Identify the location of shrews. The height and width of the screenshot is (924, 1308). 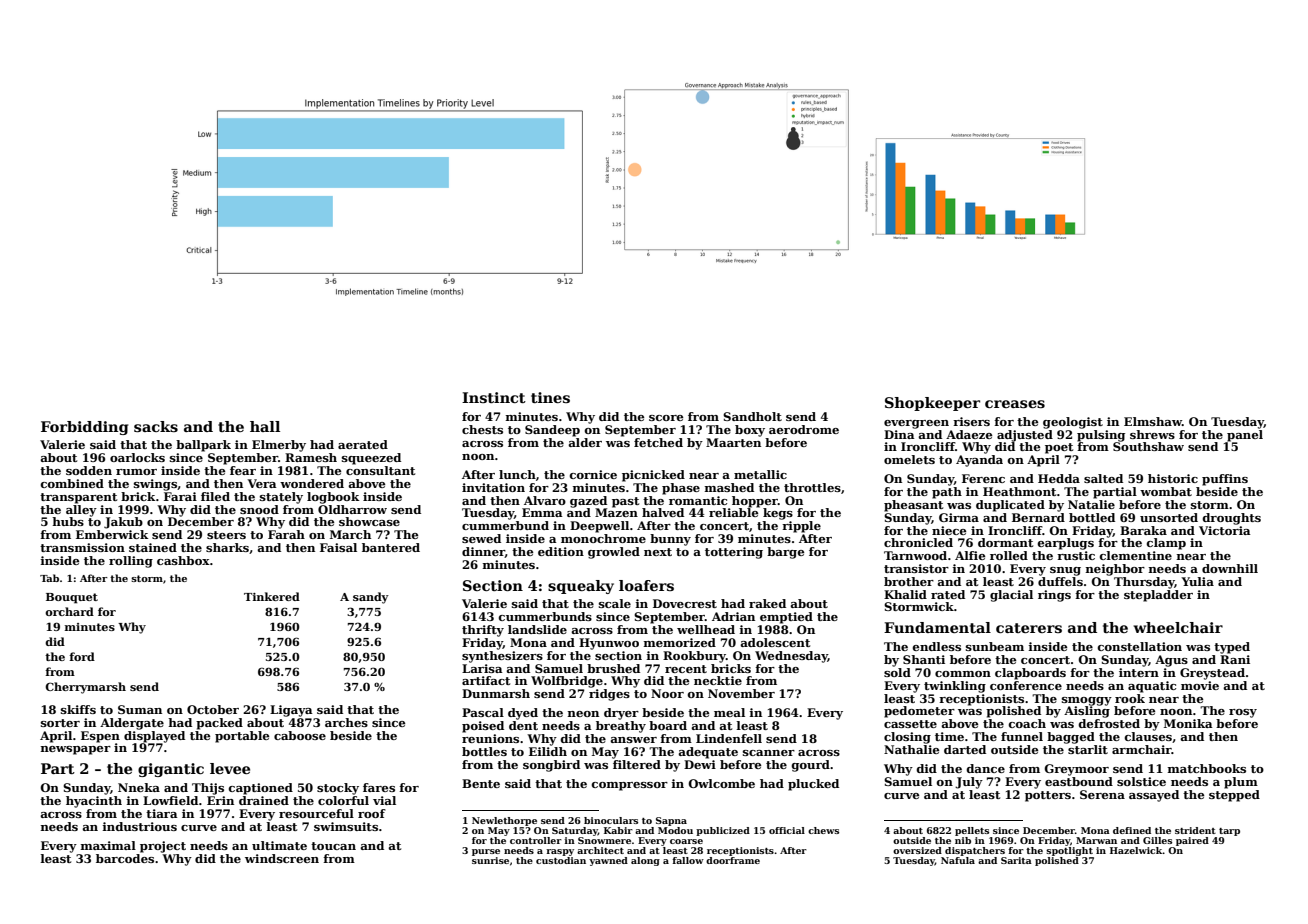
(1152, 434).
